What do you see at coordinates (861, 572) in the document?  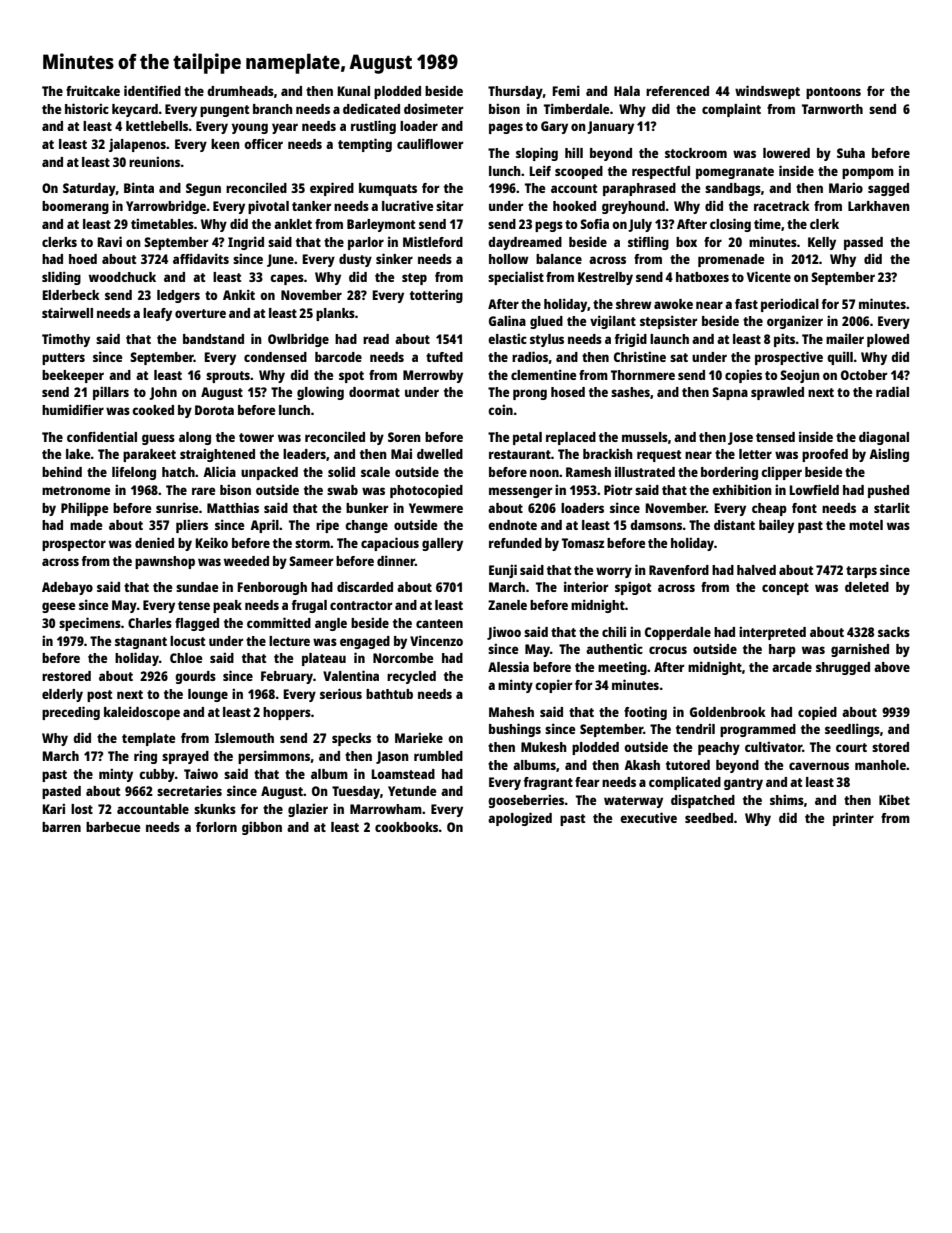 I see `tarps` at bounding box center [861, 572].
